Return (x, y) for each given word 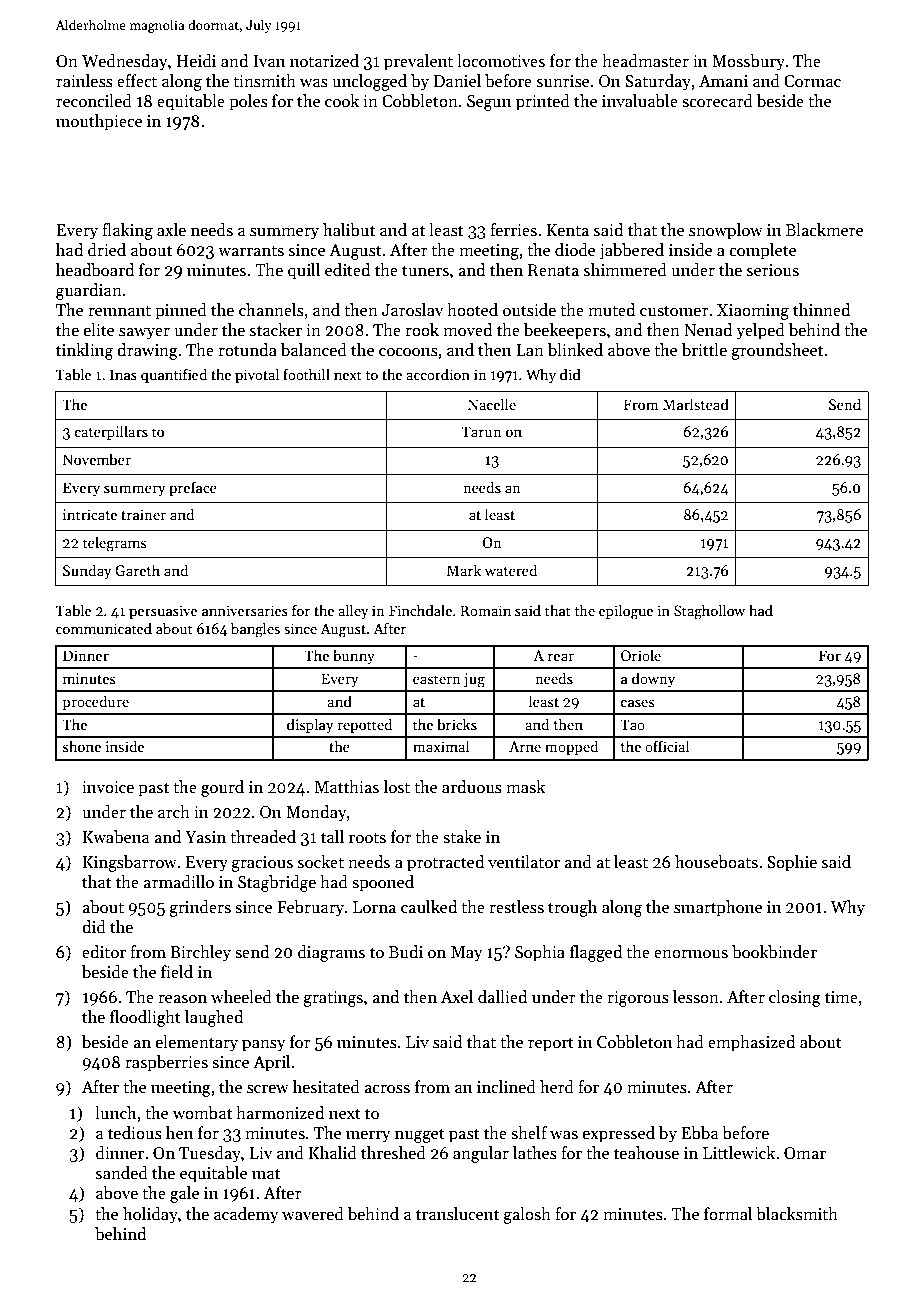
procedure (95, 702)
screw (268, 1089)
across (387, 1089)
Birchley (200, 953)
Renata (553, 270)
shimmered (625, 270)
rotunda (247, 350)
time (841, 997)
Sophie (792, 863)
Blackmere (824, 230)
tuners (425, 271)
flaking (127, 231)
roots (367, 838)
